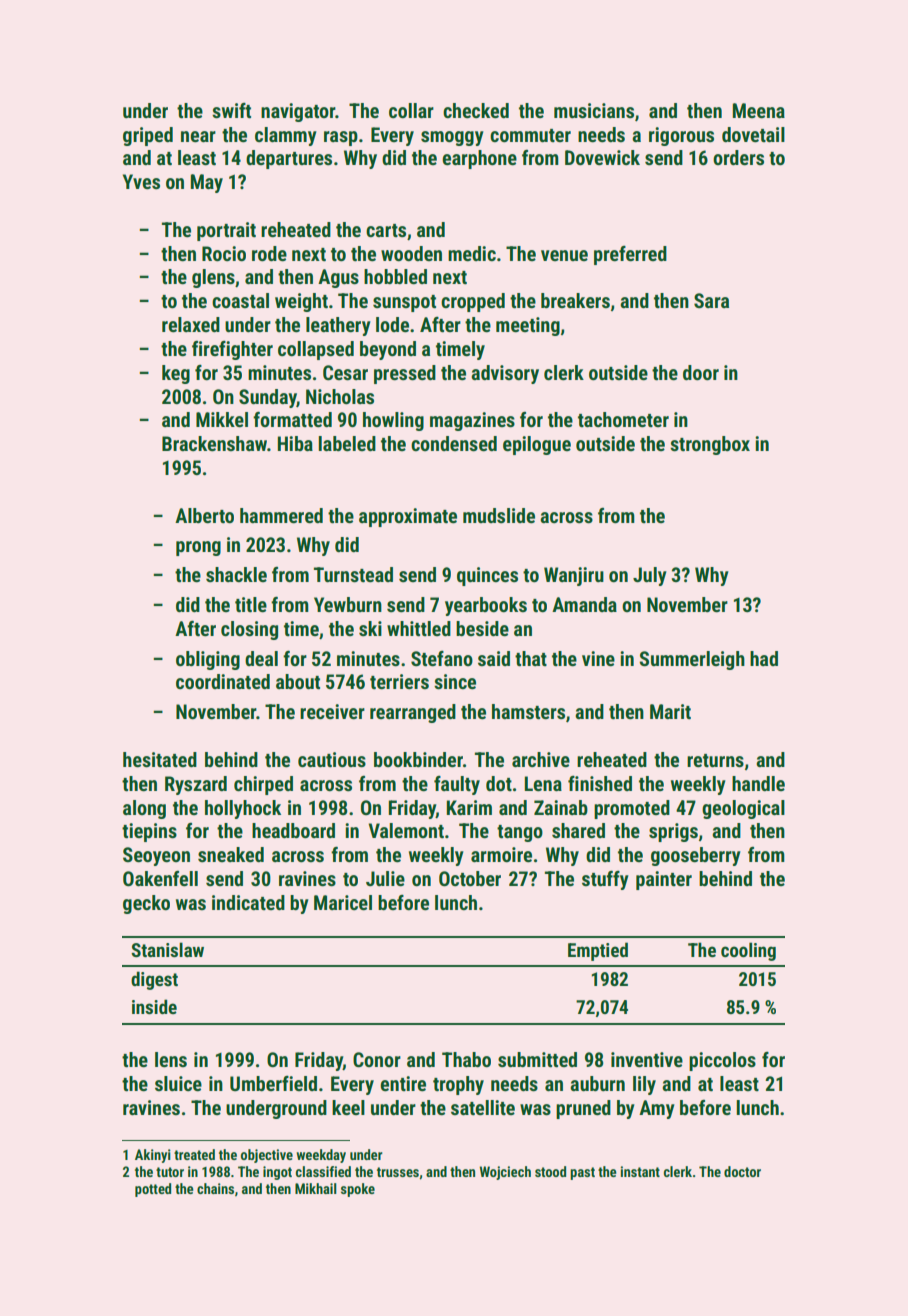  What do you see at coordinates (476, 110) in the image?
I see `checked` at bounding box center [476, 110].
